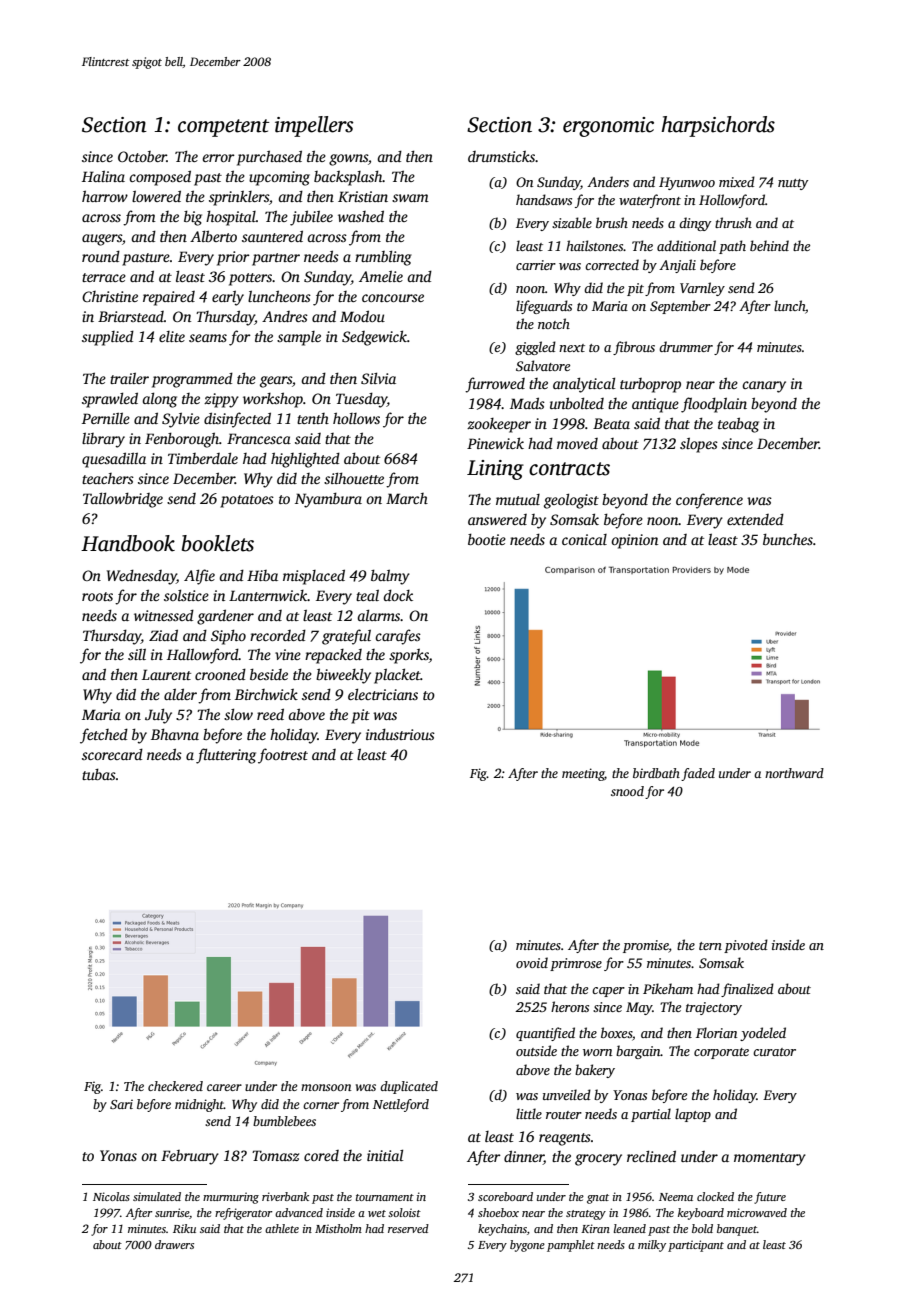  What do you see at coordinates (164, 615) in the document?
I see `witnessed` at bounding box center [164, 615].
